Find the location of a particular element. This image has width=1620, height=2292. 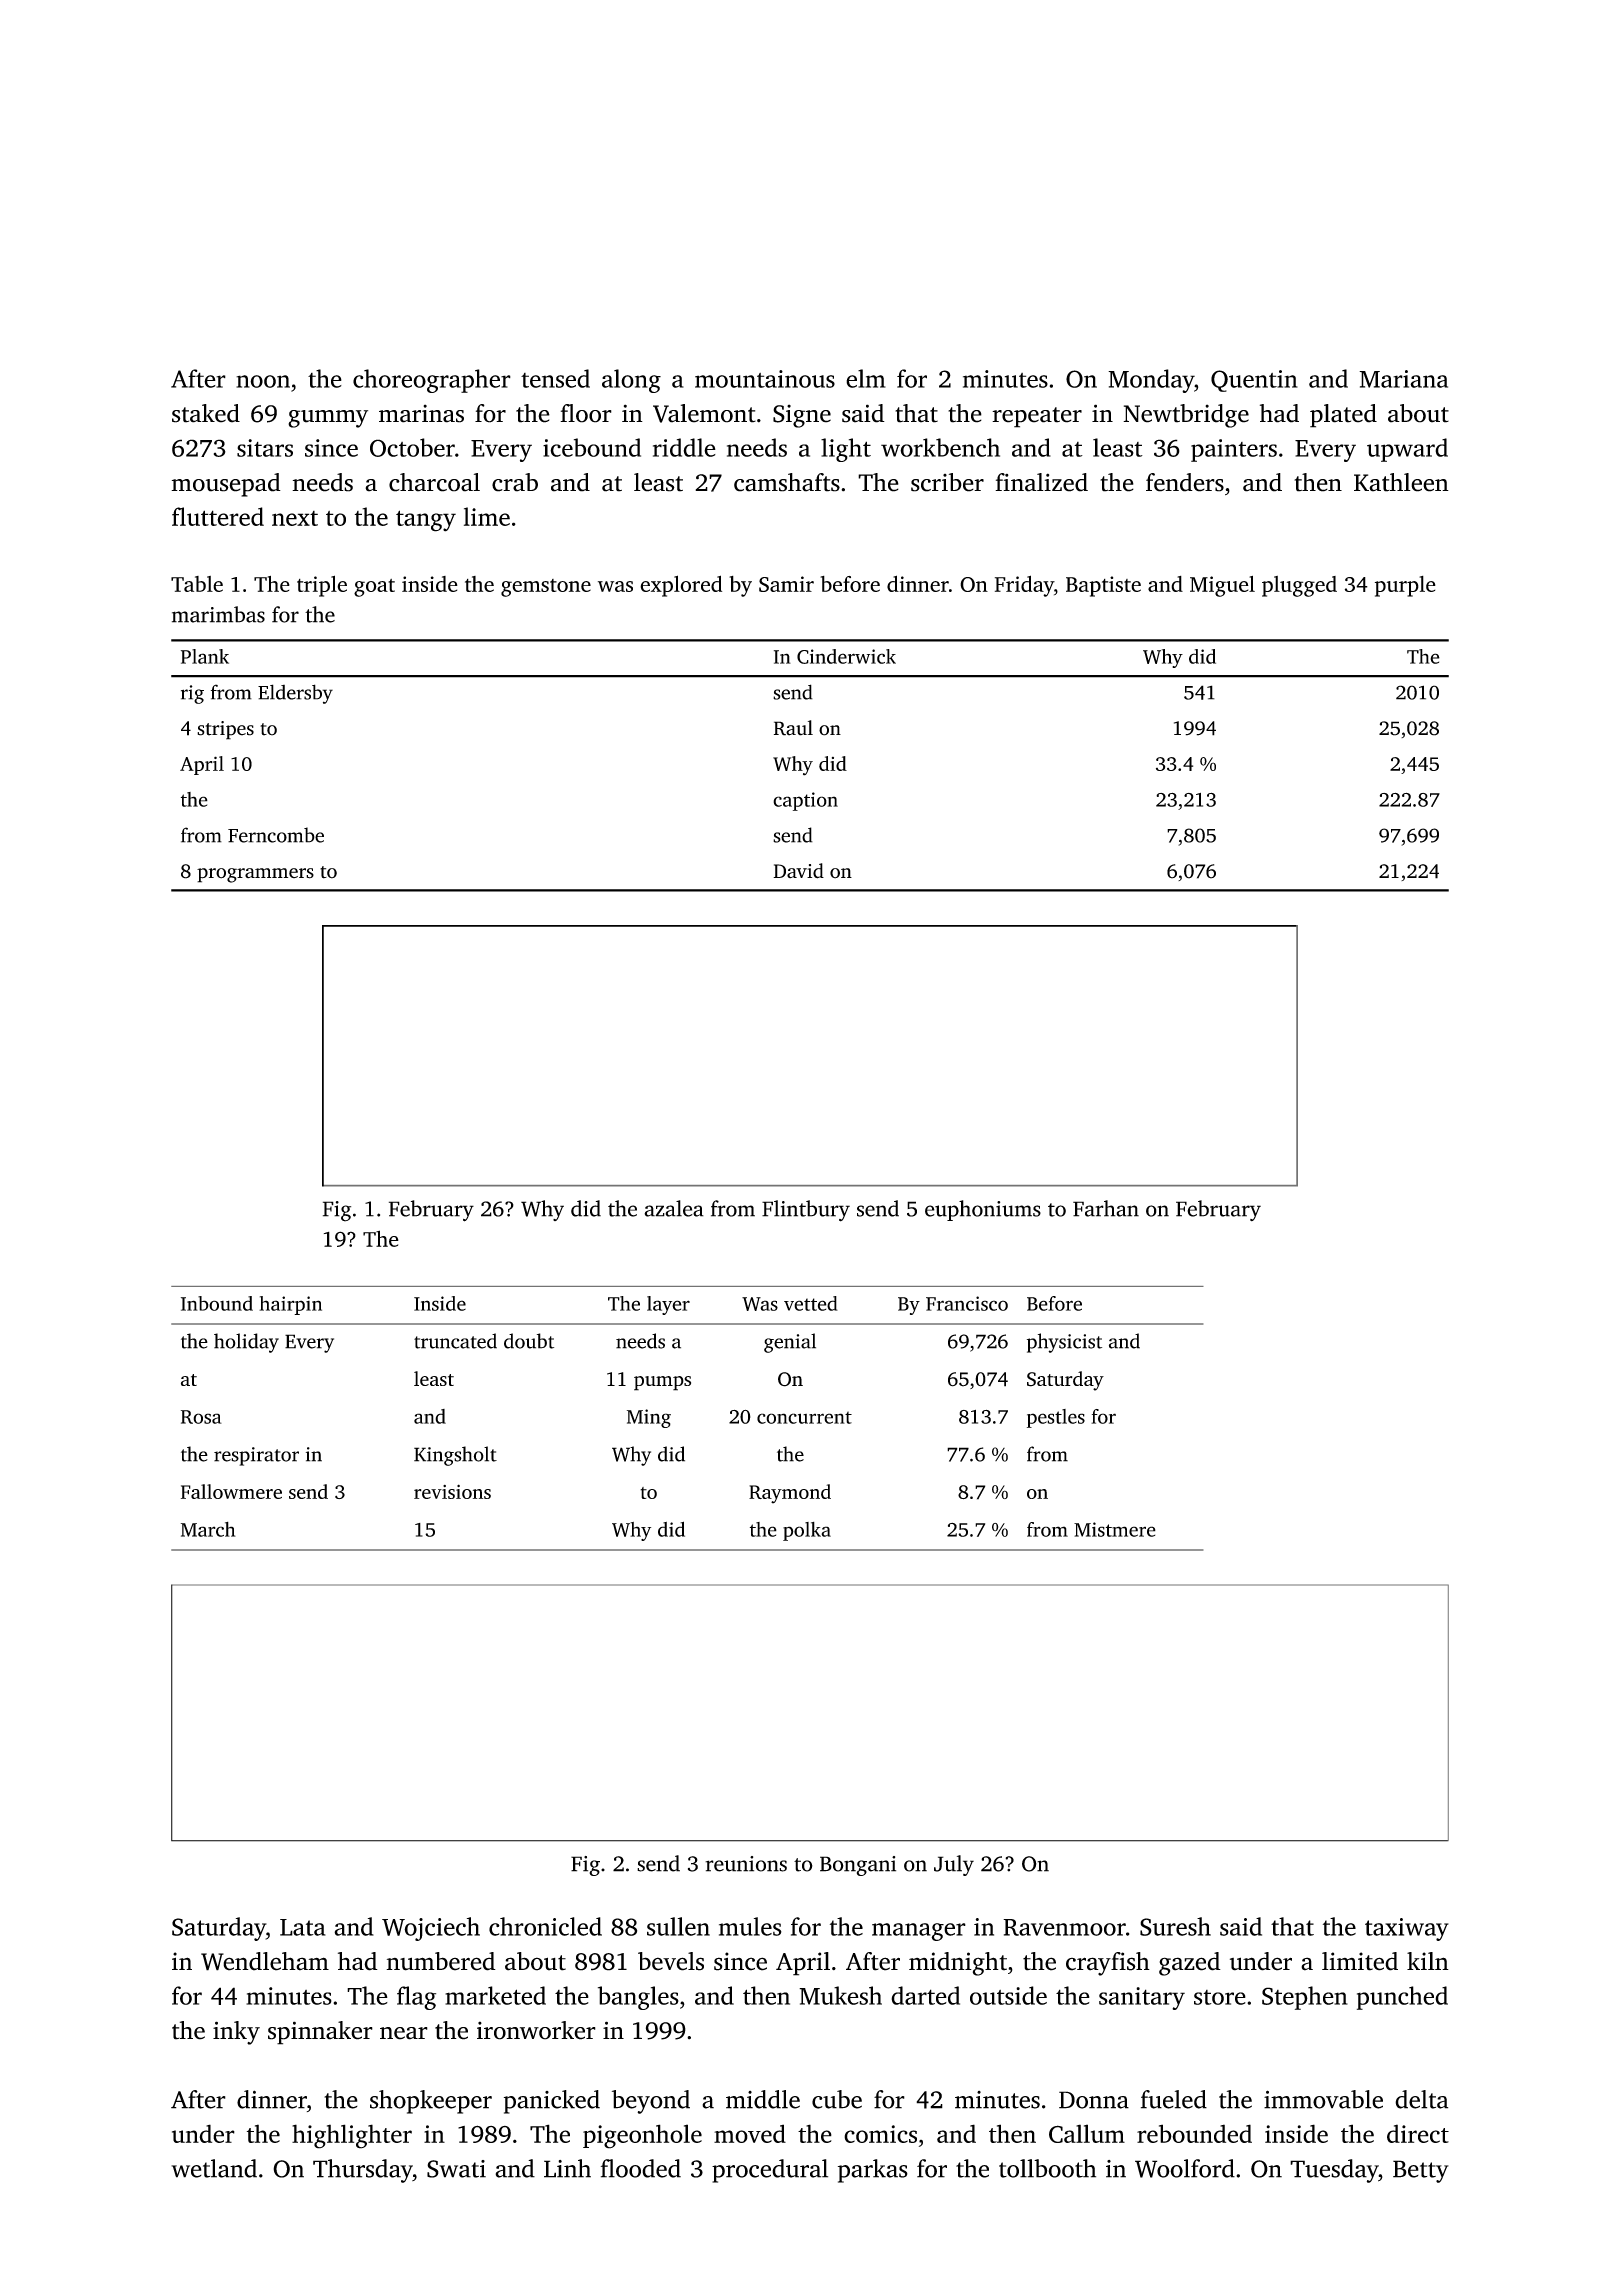

Valemont is located at coordinates (704, 413).
